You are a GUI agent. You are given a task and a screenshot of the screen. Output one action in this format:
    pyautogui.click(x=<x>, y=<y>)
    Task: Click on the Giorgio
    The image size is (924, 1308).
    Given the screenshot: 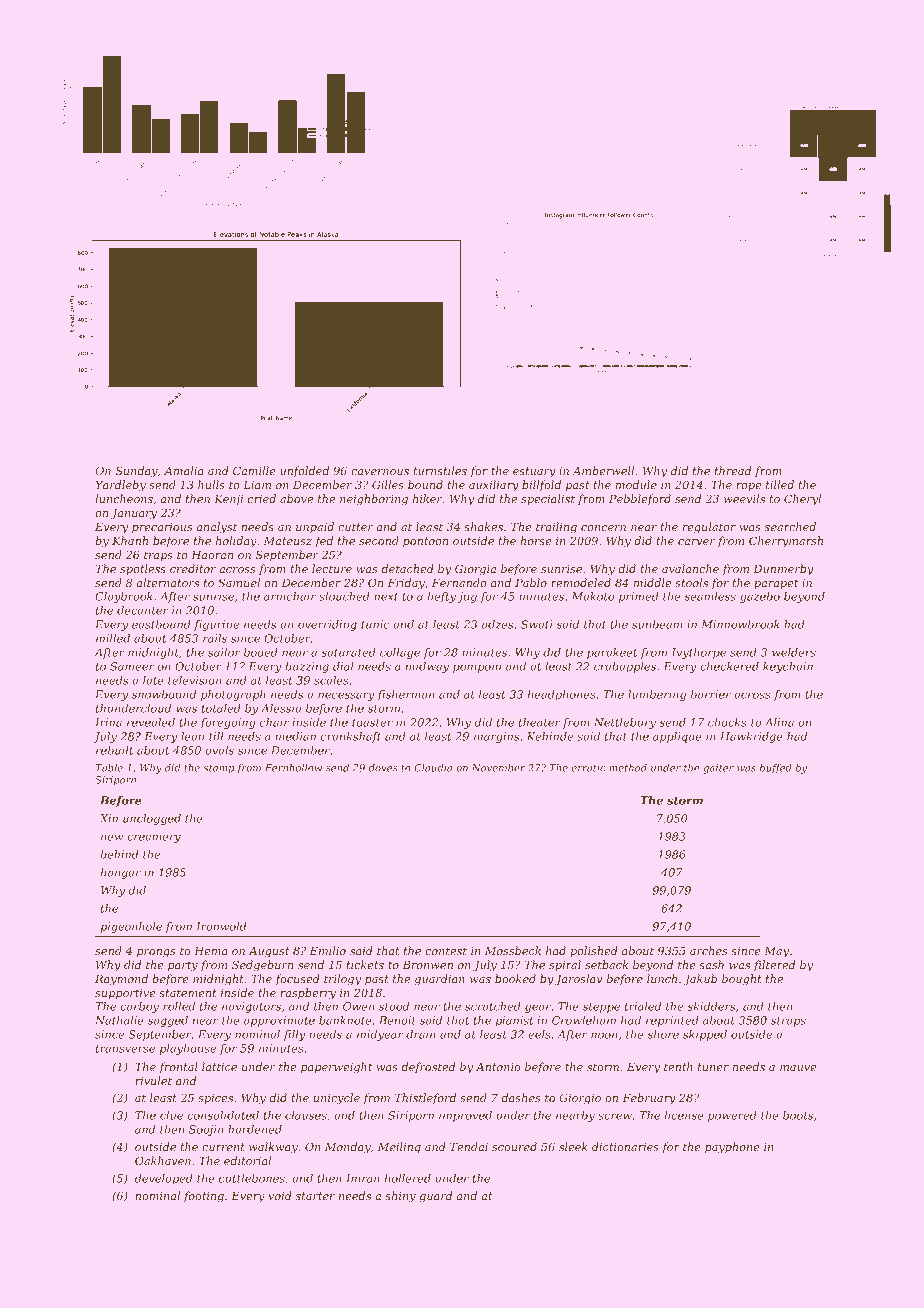 What is the action you would take?
    pyautogui.click(x=580, y=1099)
